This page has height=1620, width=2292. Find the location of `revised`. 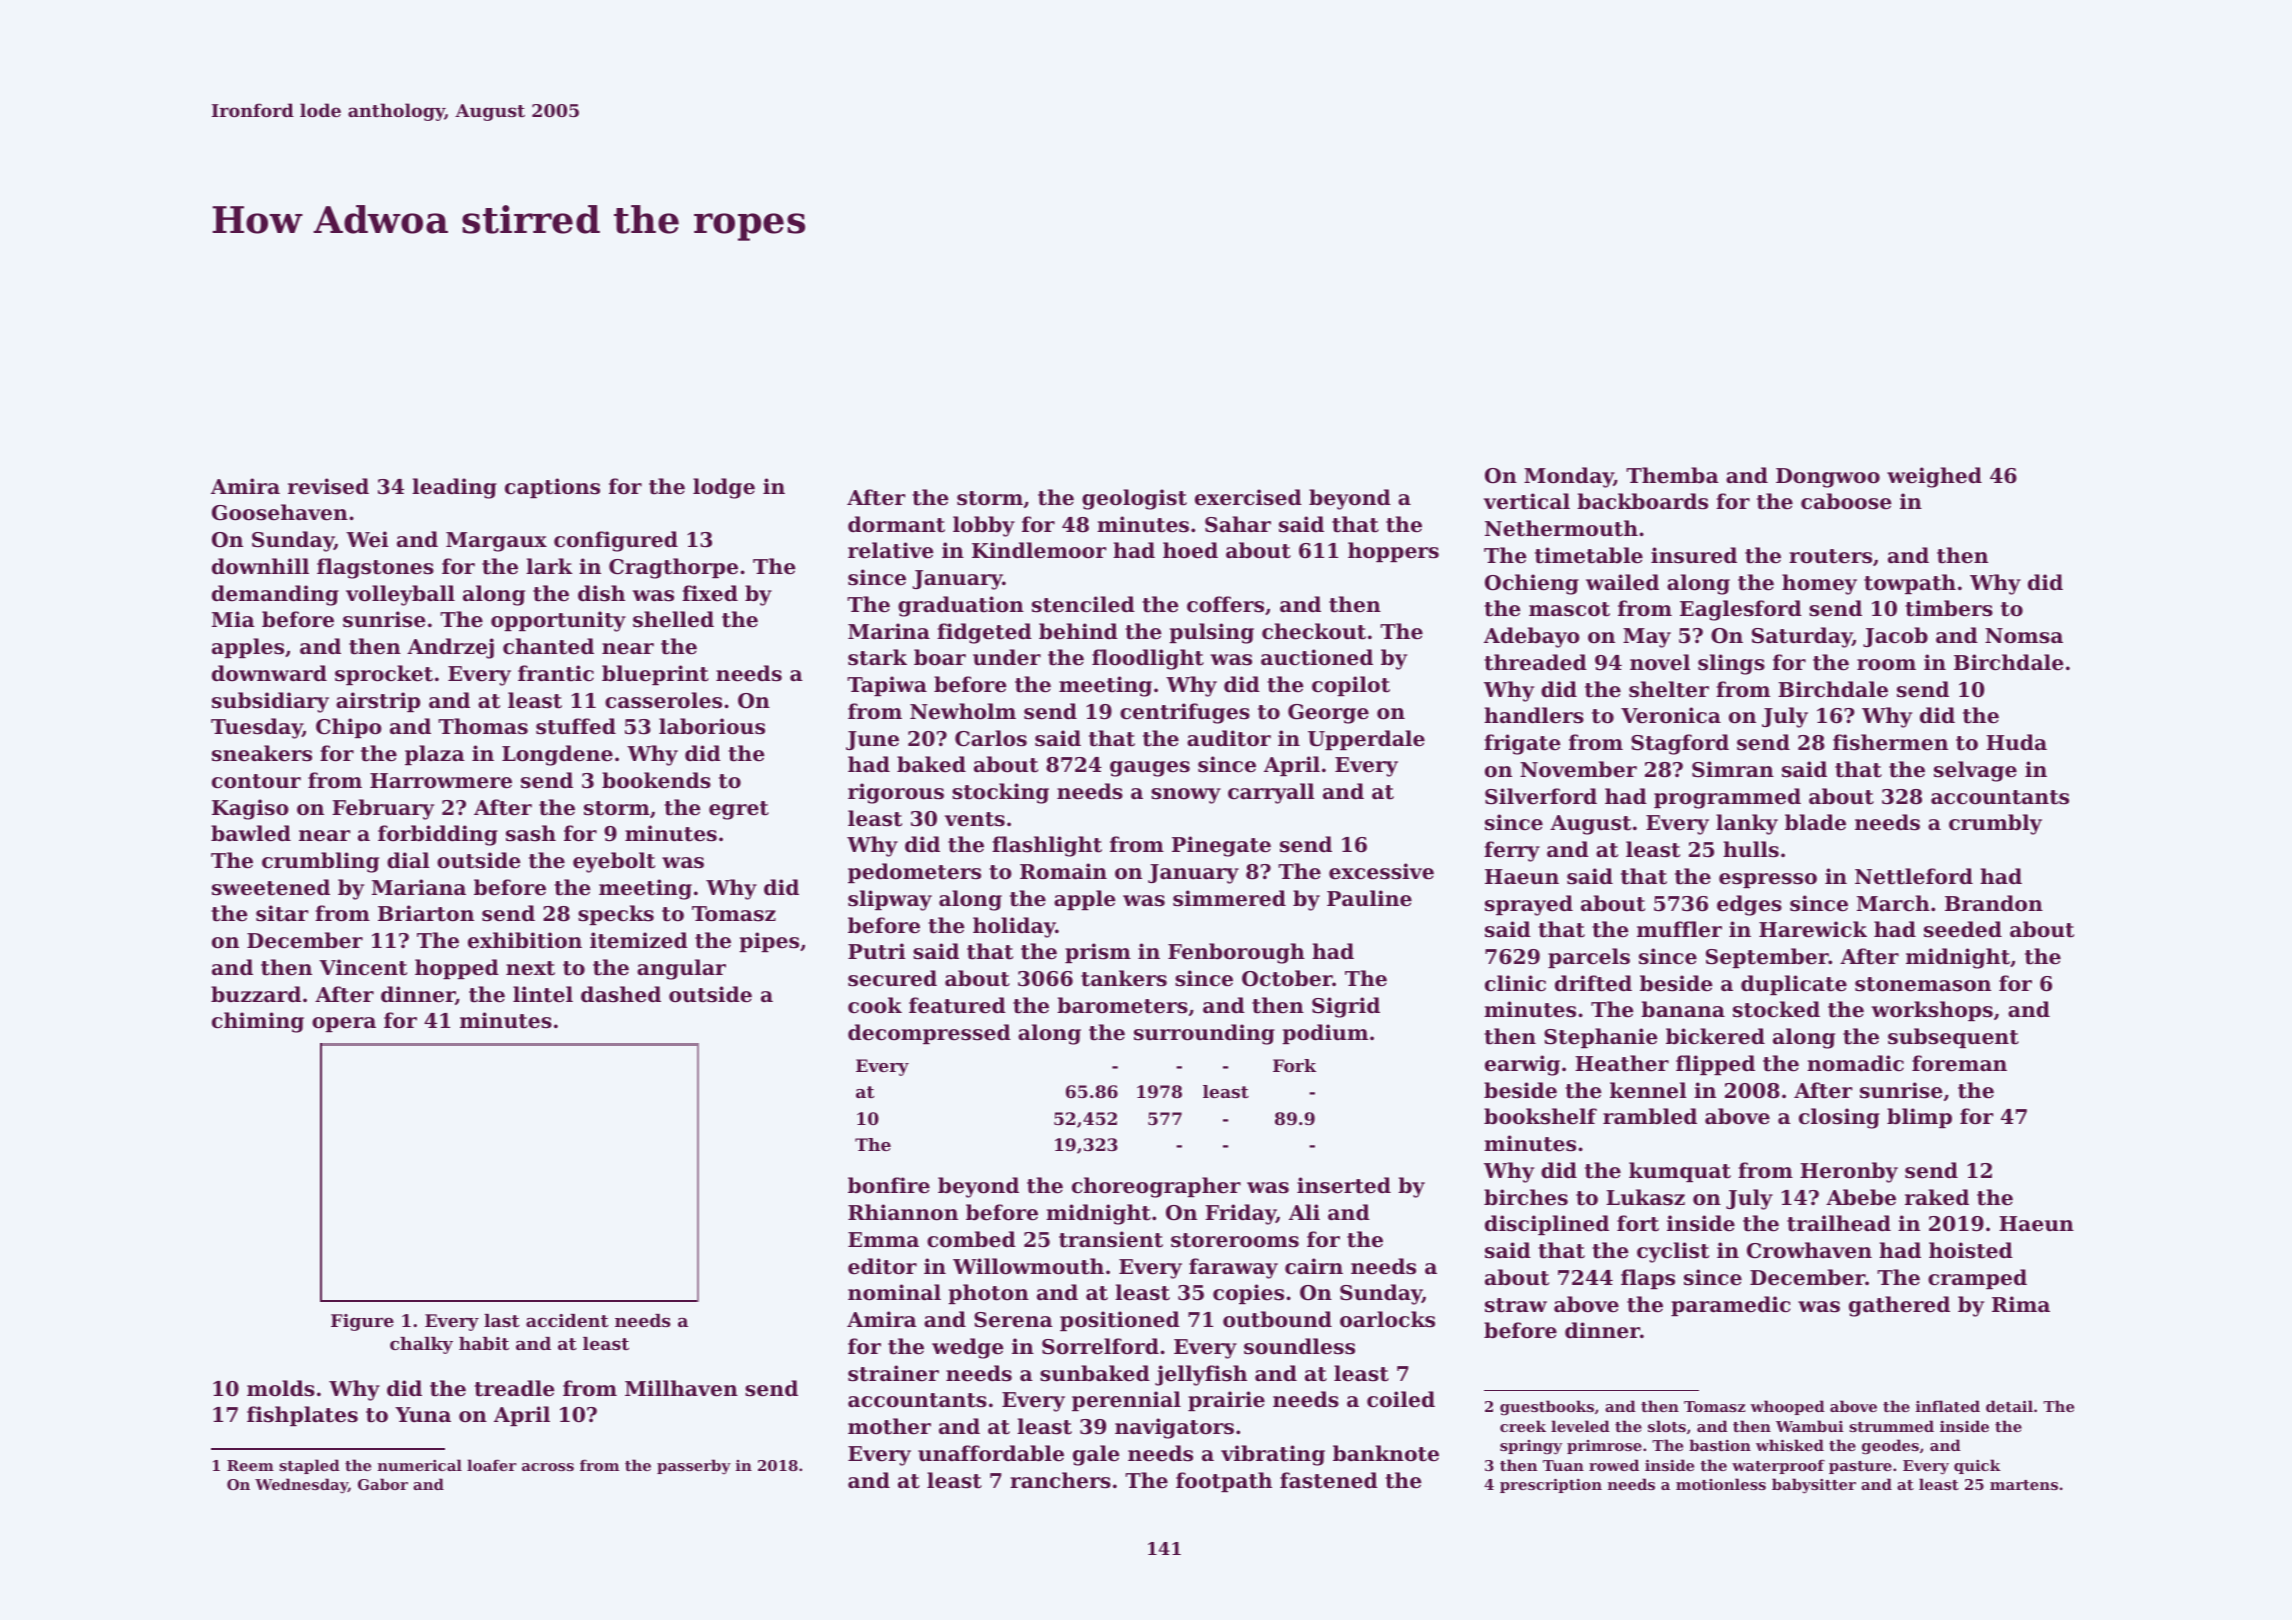

revised is located at coordinates (328, 486).
